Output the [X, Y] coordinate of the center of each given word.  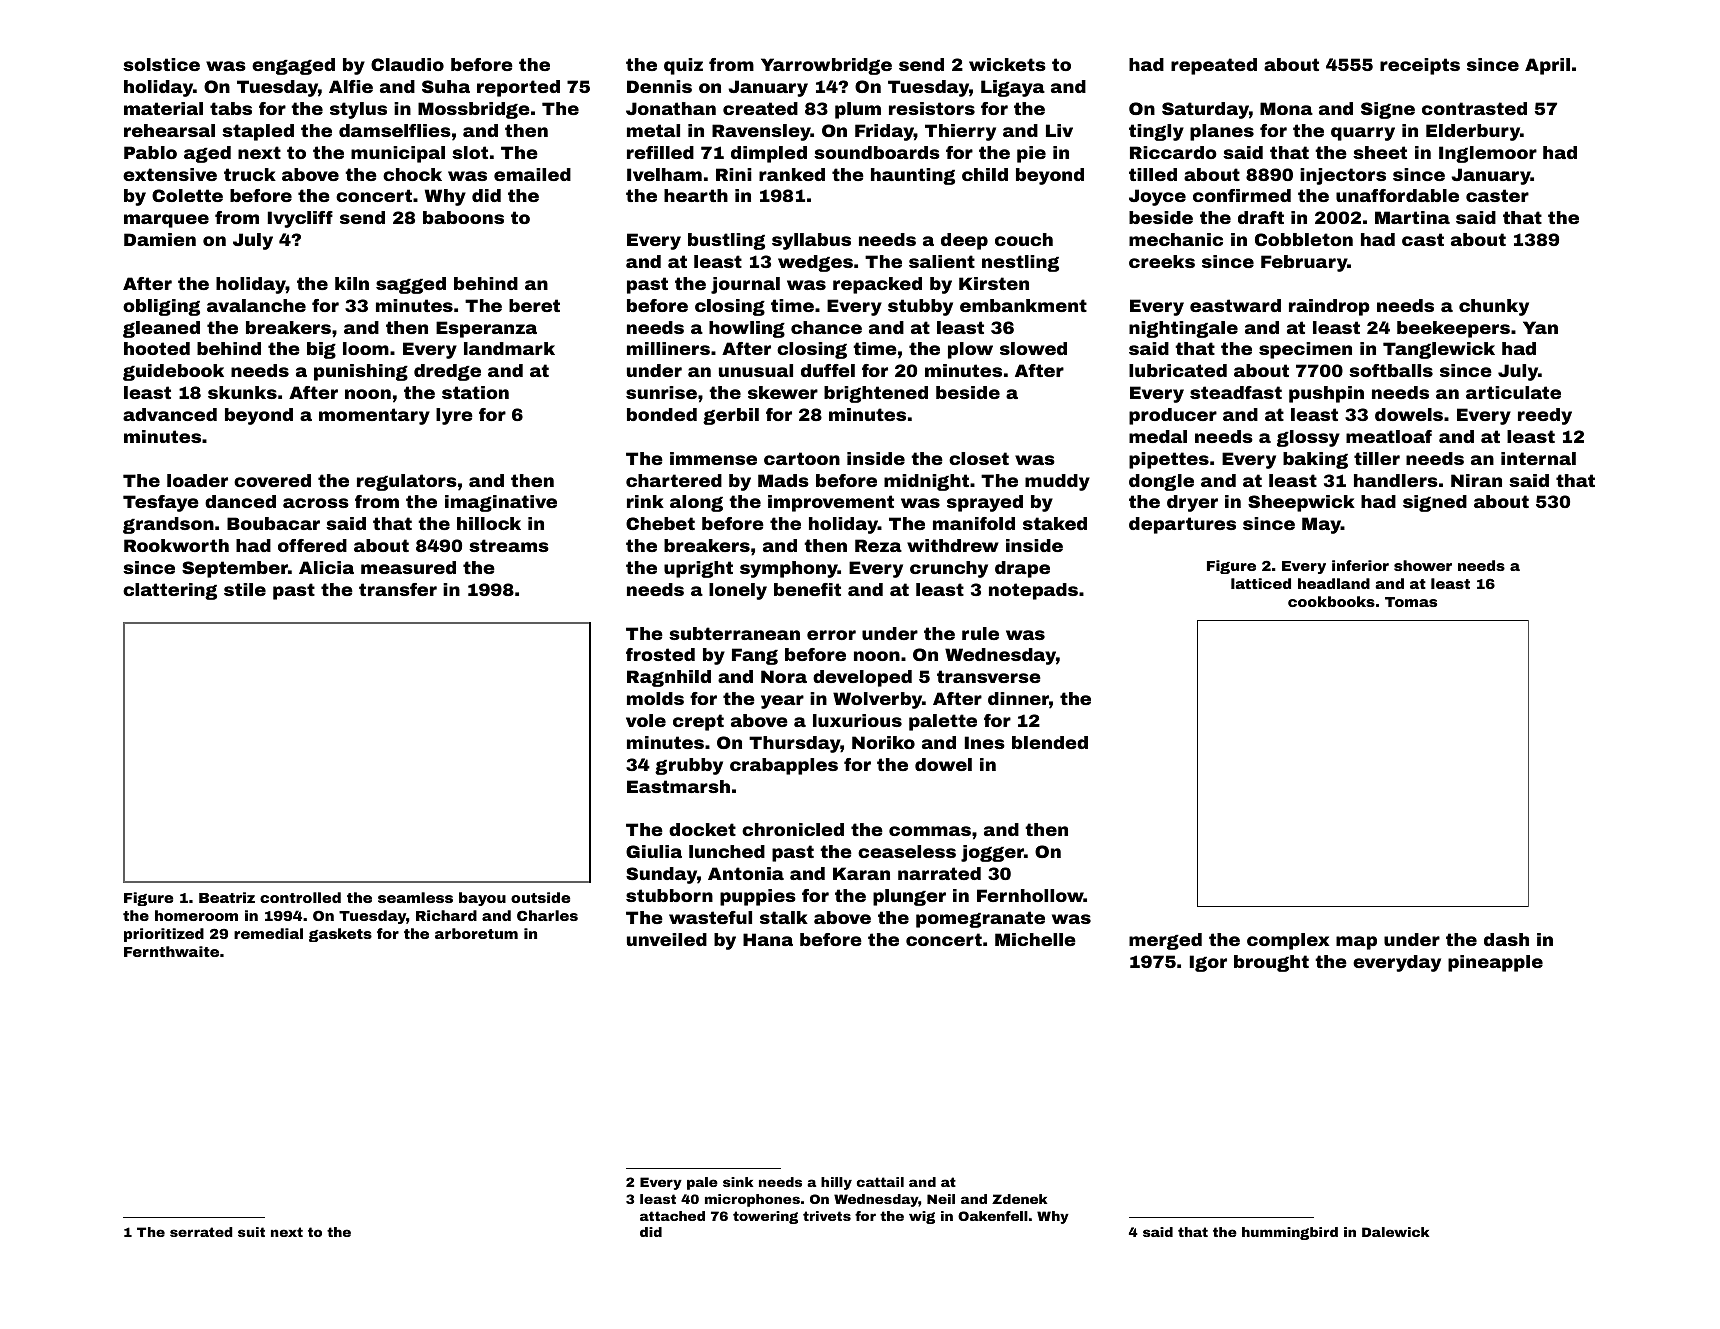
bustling [726, 241]
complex [1288, 941]
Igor [1208, 963]
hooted [157, 348]
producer [1173, 416]
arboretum [476, 933]
